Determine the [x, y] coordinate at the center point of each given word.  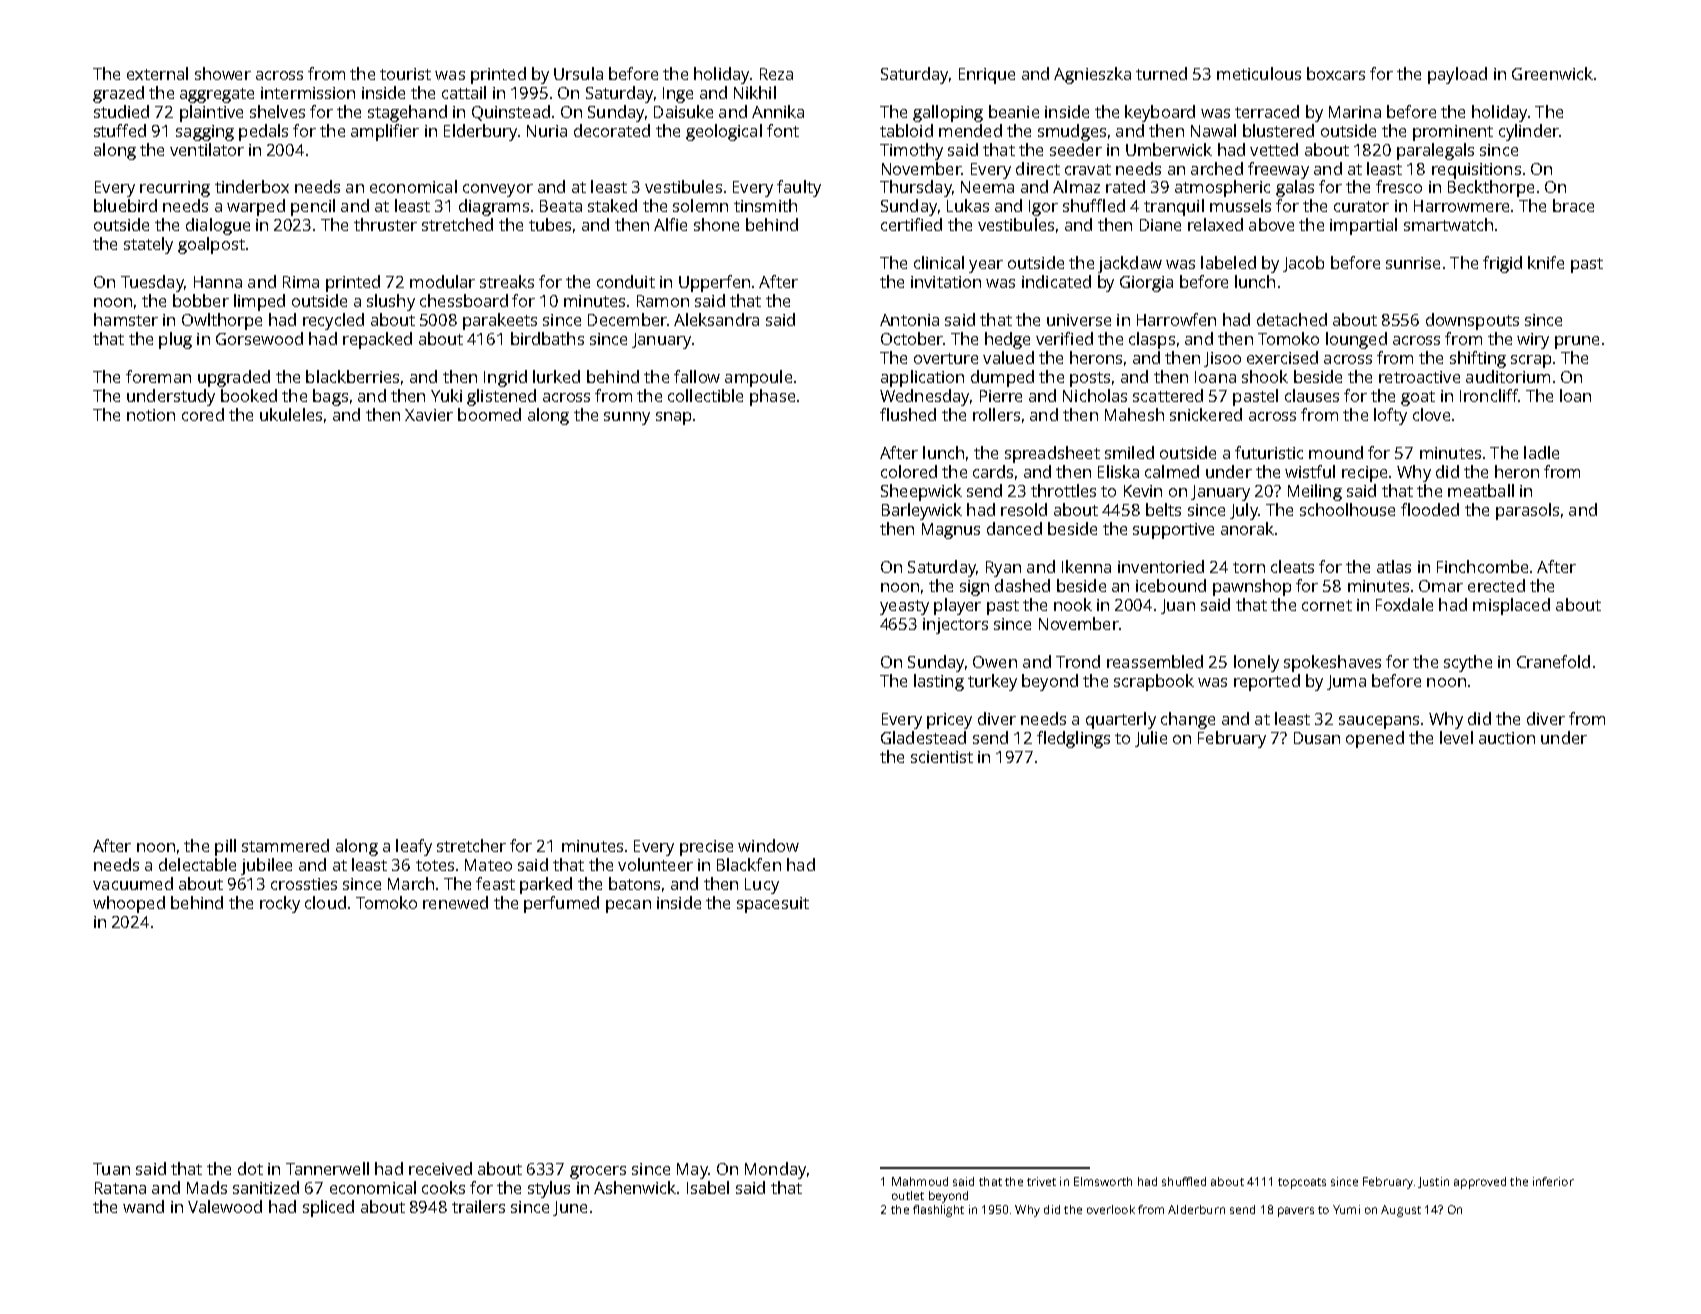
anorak [1247, 528]
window [768, 845]
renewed [455, 902]
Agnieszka [1092, 75]
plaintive [211, 113]
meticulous [1259, 73]
